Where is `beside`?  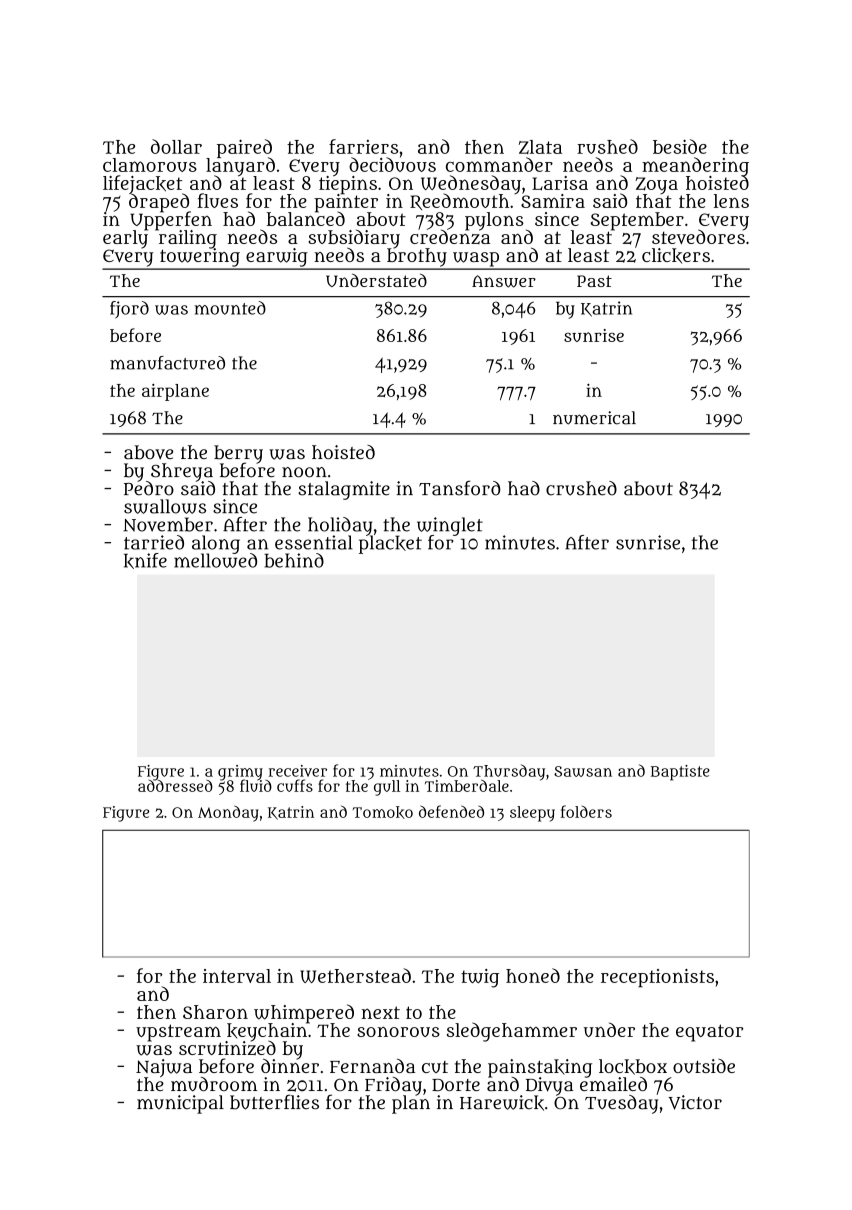 beside is located at coordinates (680, 146).
